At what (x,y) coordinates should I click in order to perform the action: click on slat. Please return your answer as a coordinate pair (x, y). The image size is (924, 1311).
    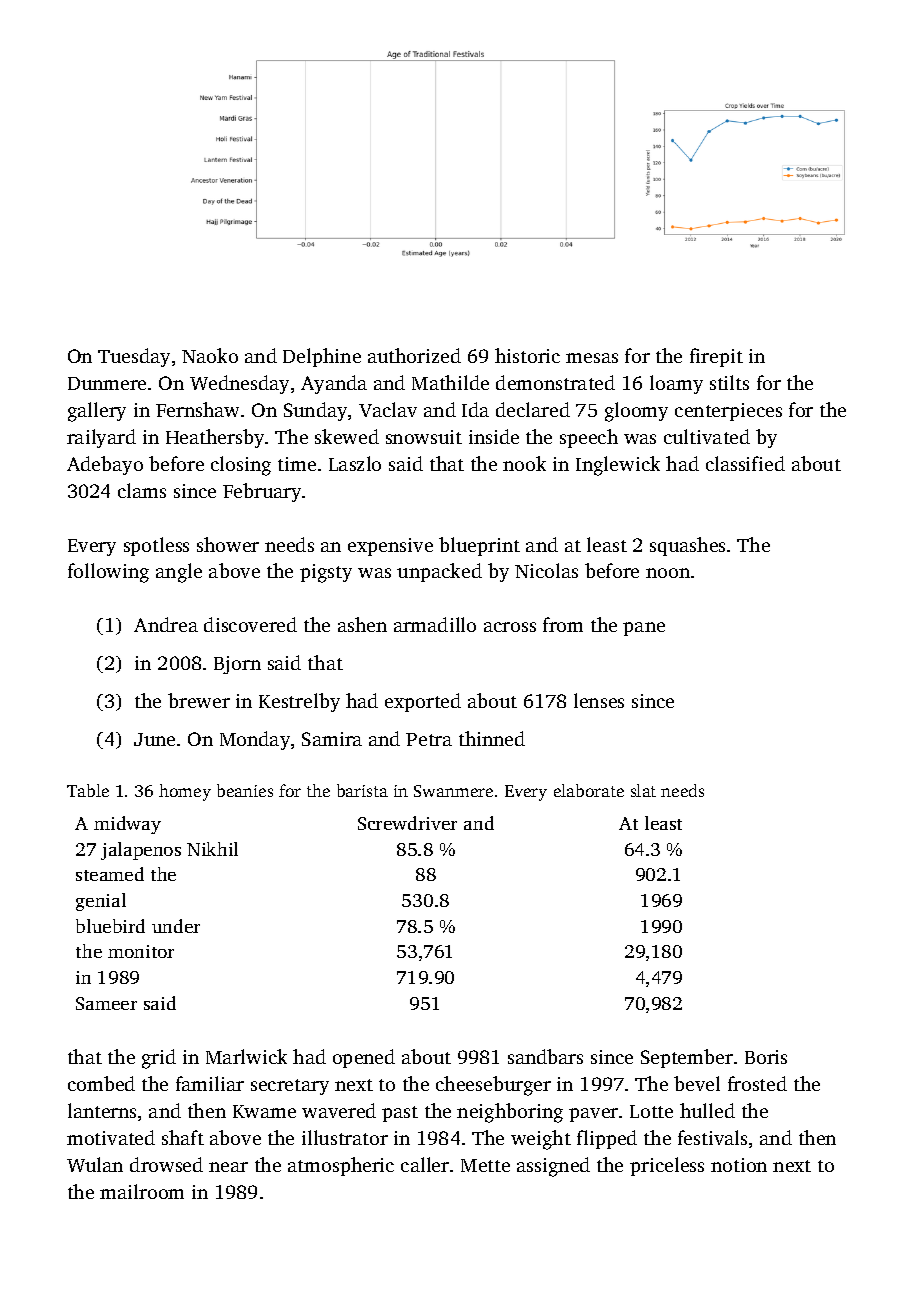
    Looking at the image, I should click on (643, 790).
